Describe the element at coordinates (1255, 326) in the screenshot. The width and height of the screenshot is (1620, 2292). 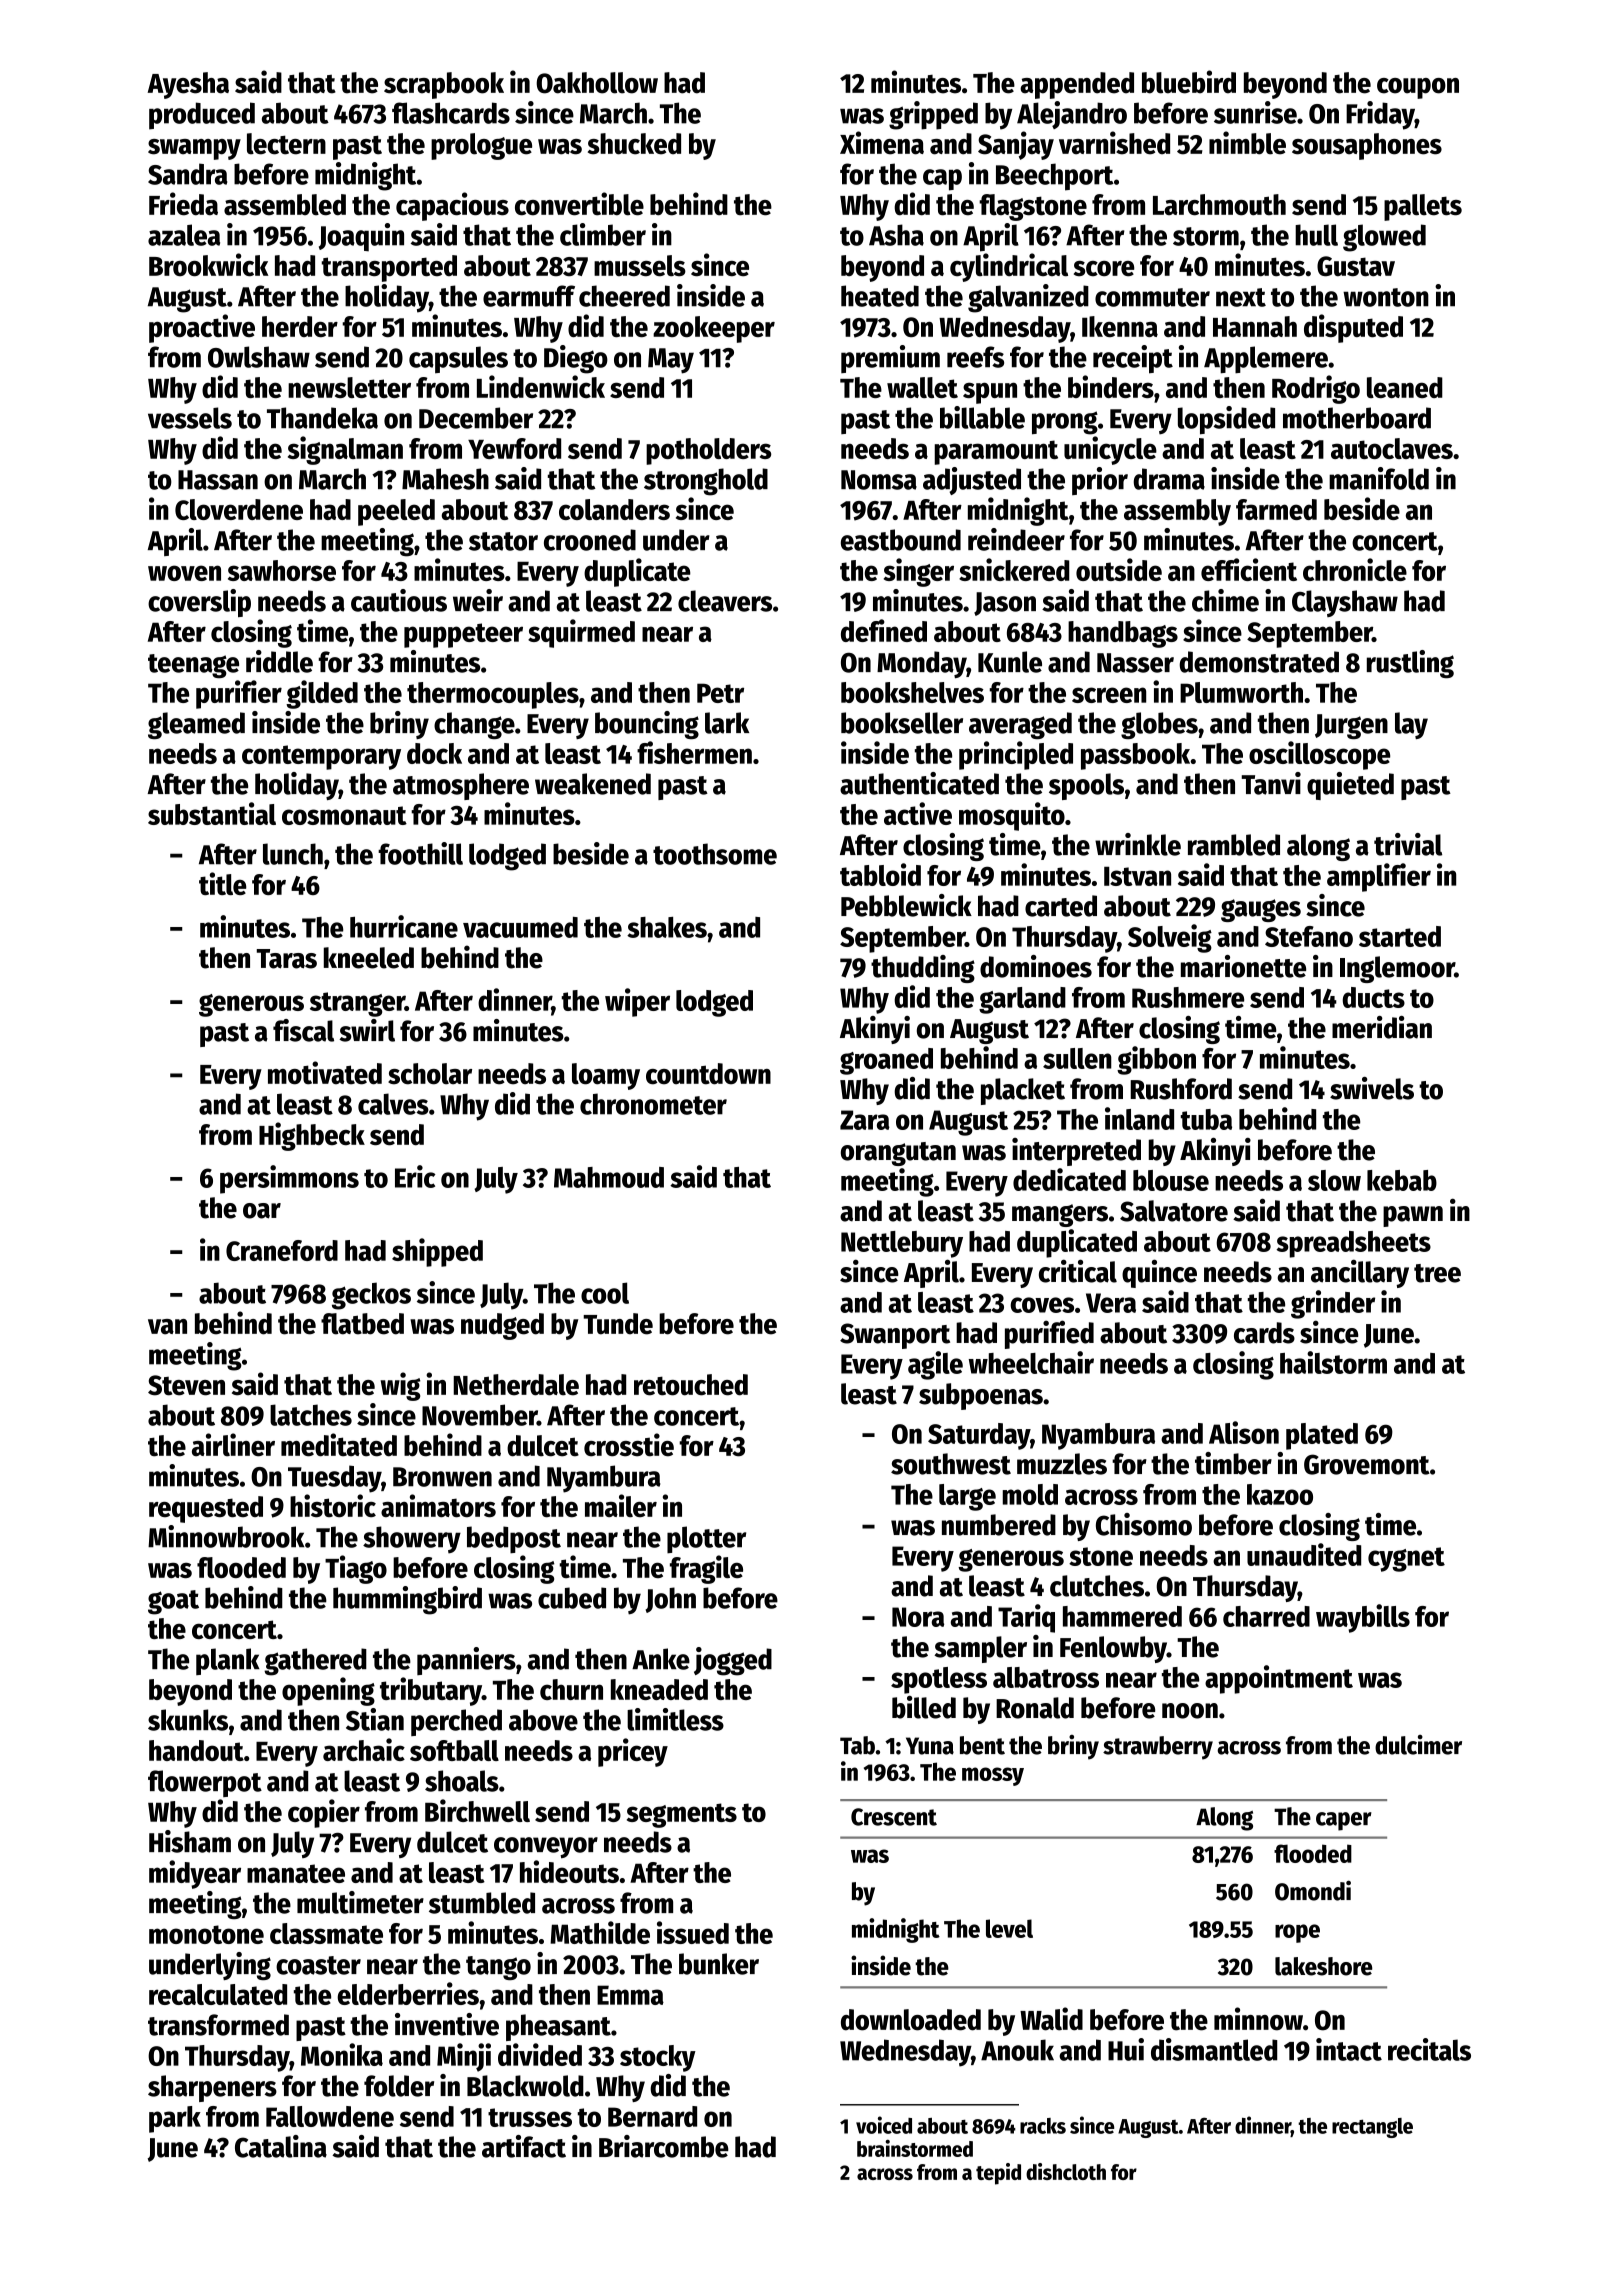
I see `Hannah` at that location.
